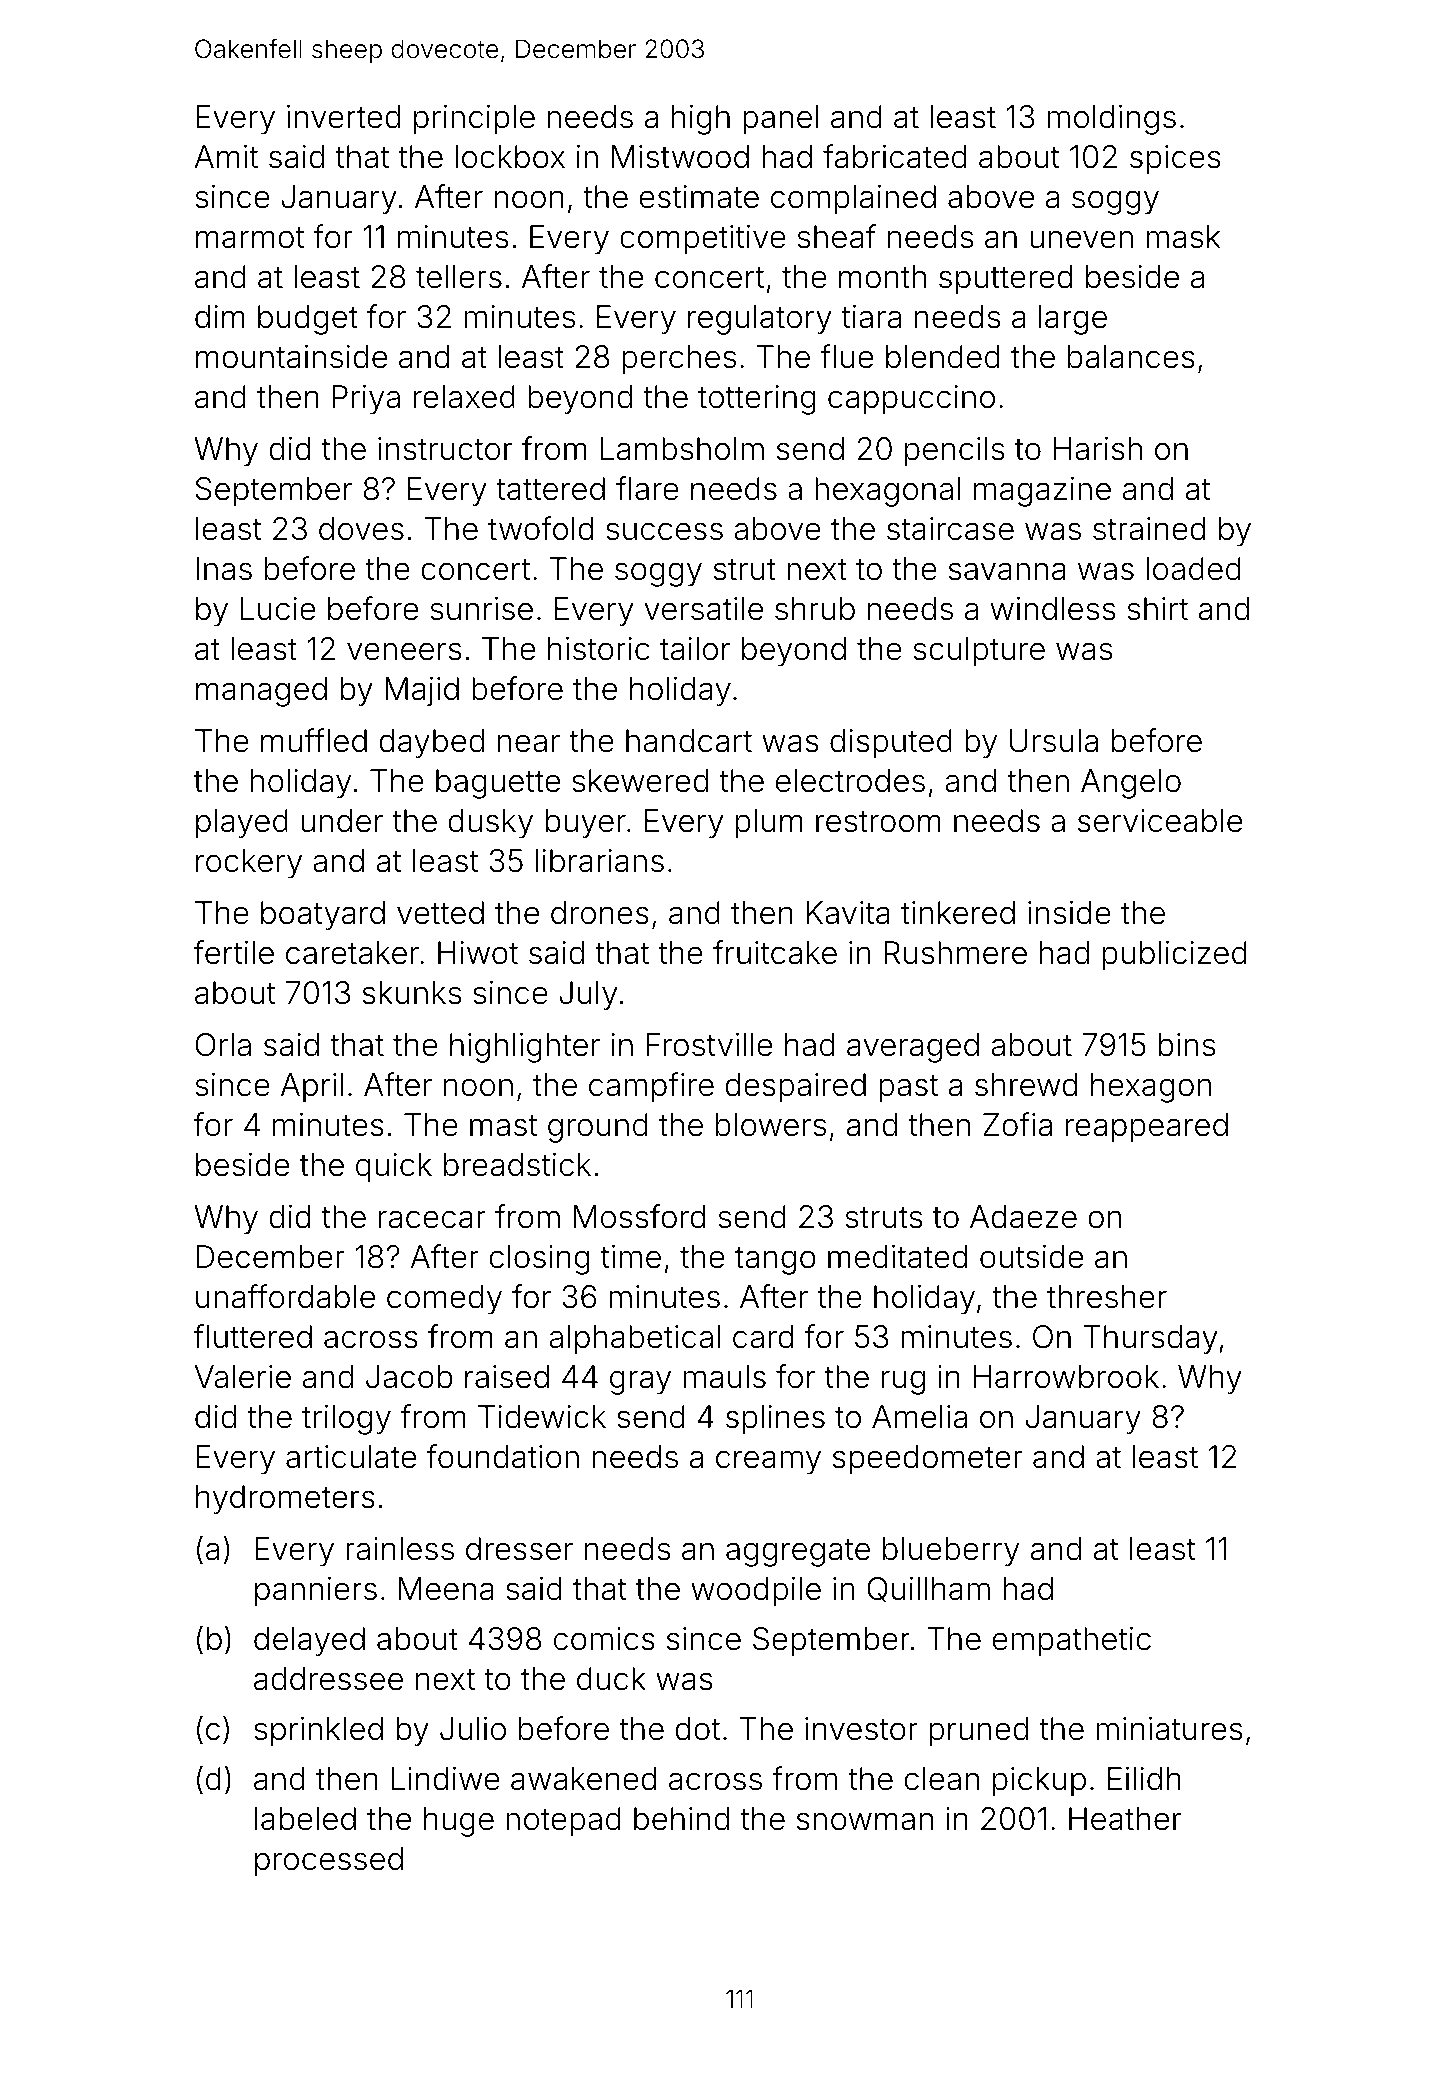 The height and width of the page is (2100, 1450). I want to click on pickup, so click(1039, 1782).
